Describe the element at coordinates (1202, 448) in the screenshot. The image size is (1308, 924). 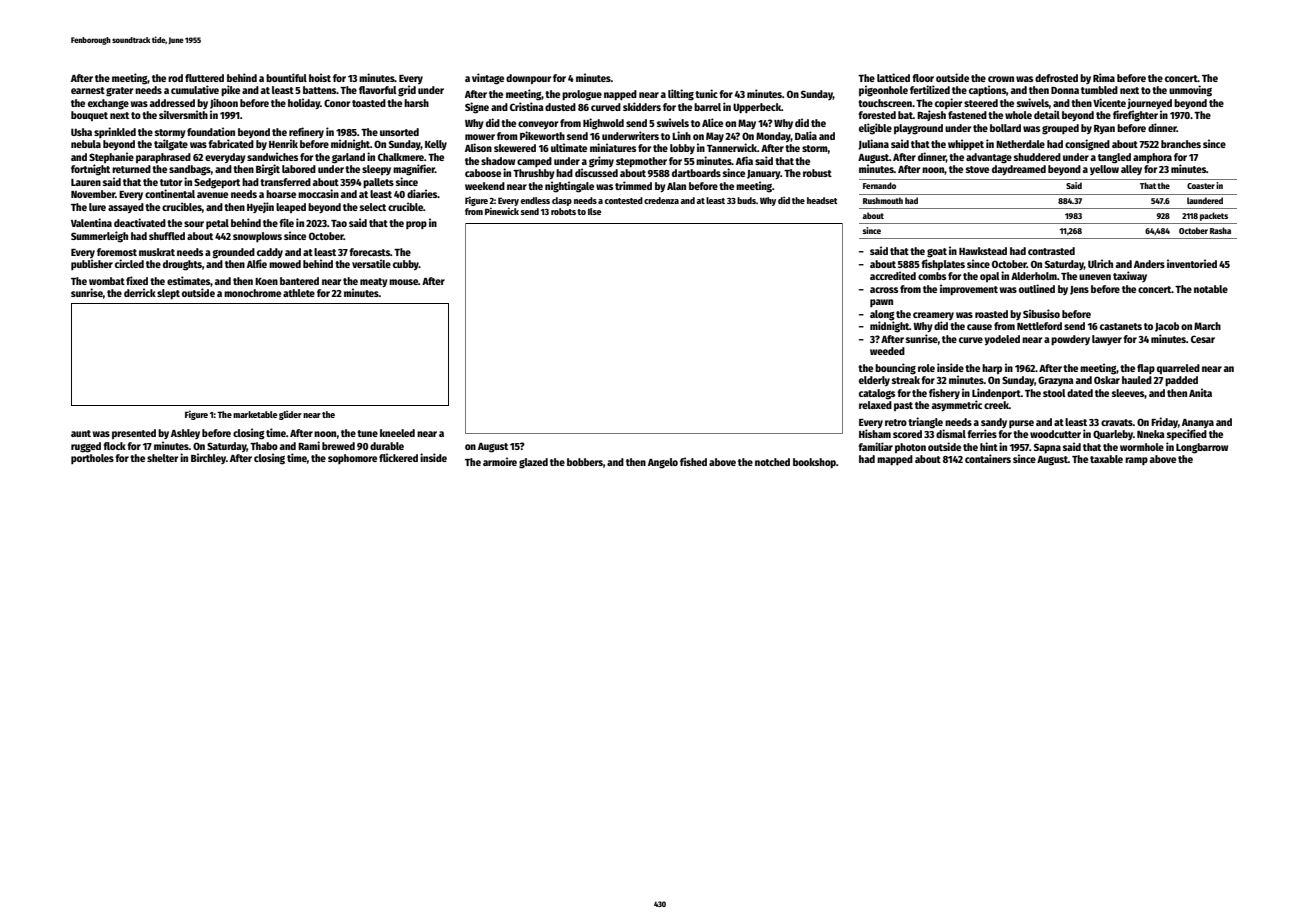
I see `Longbarrow` at that location.
